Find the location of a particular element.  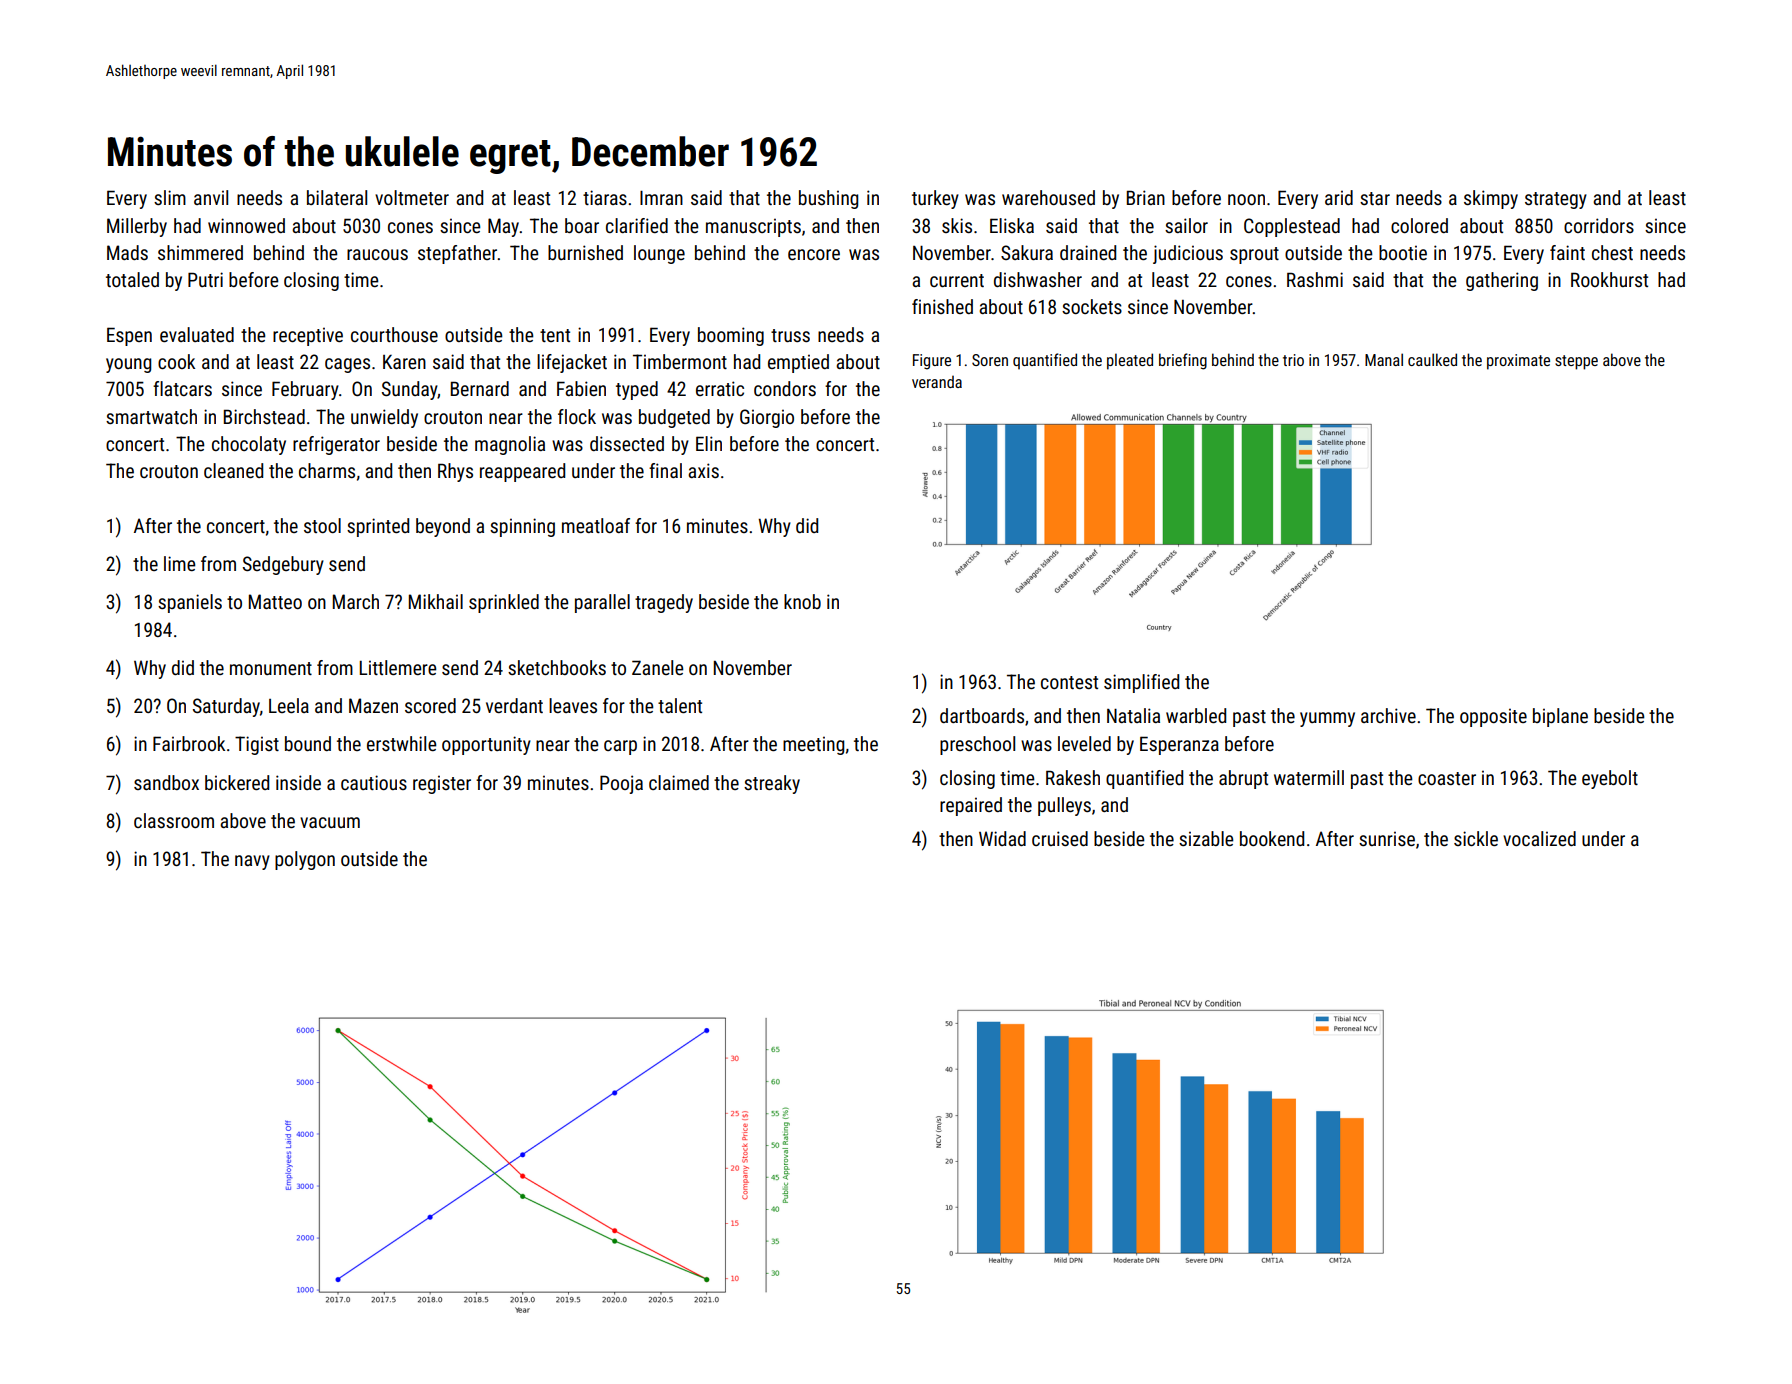

unwieldy is located at coordinates (384, 418).
